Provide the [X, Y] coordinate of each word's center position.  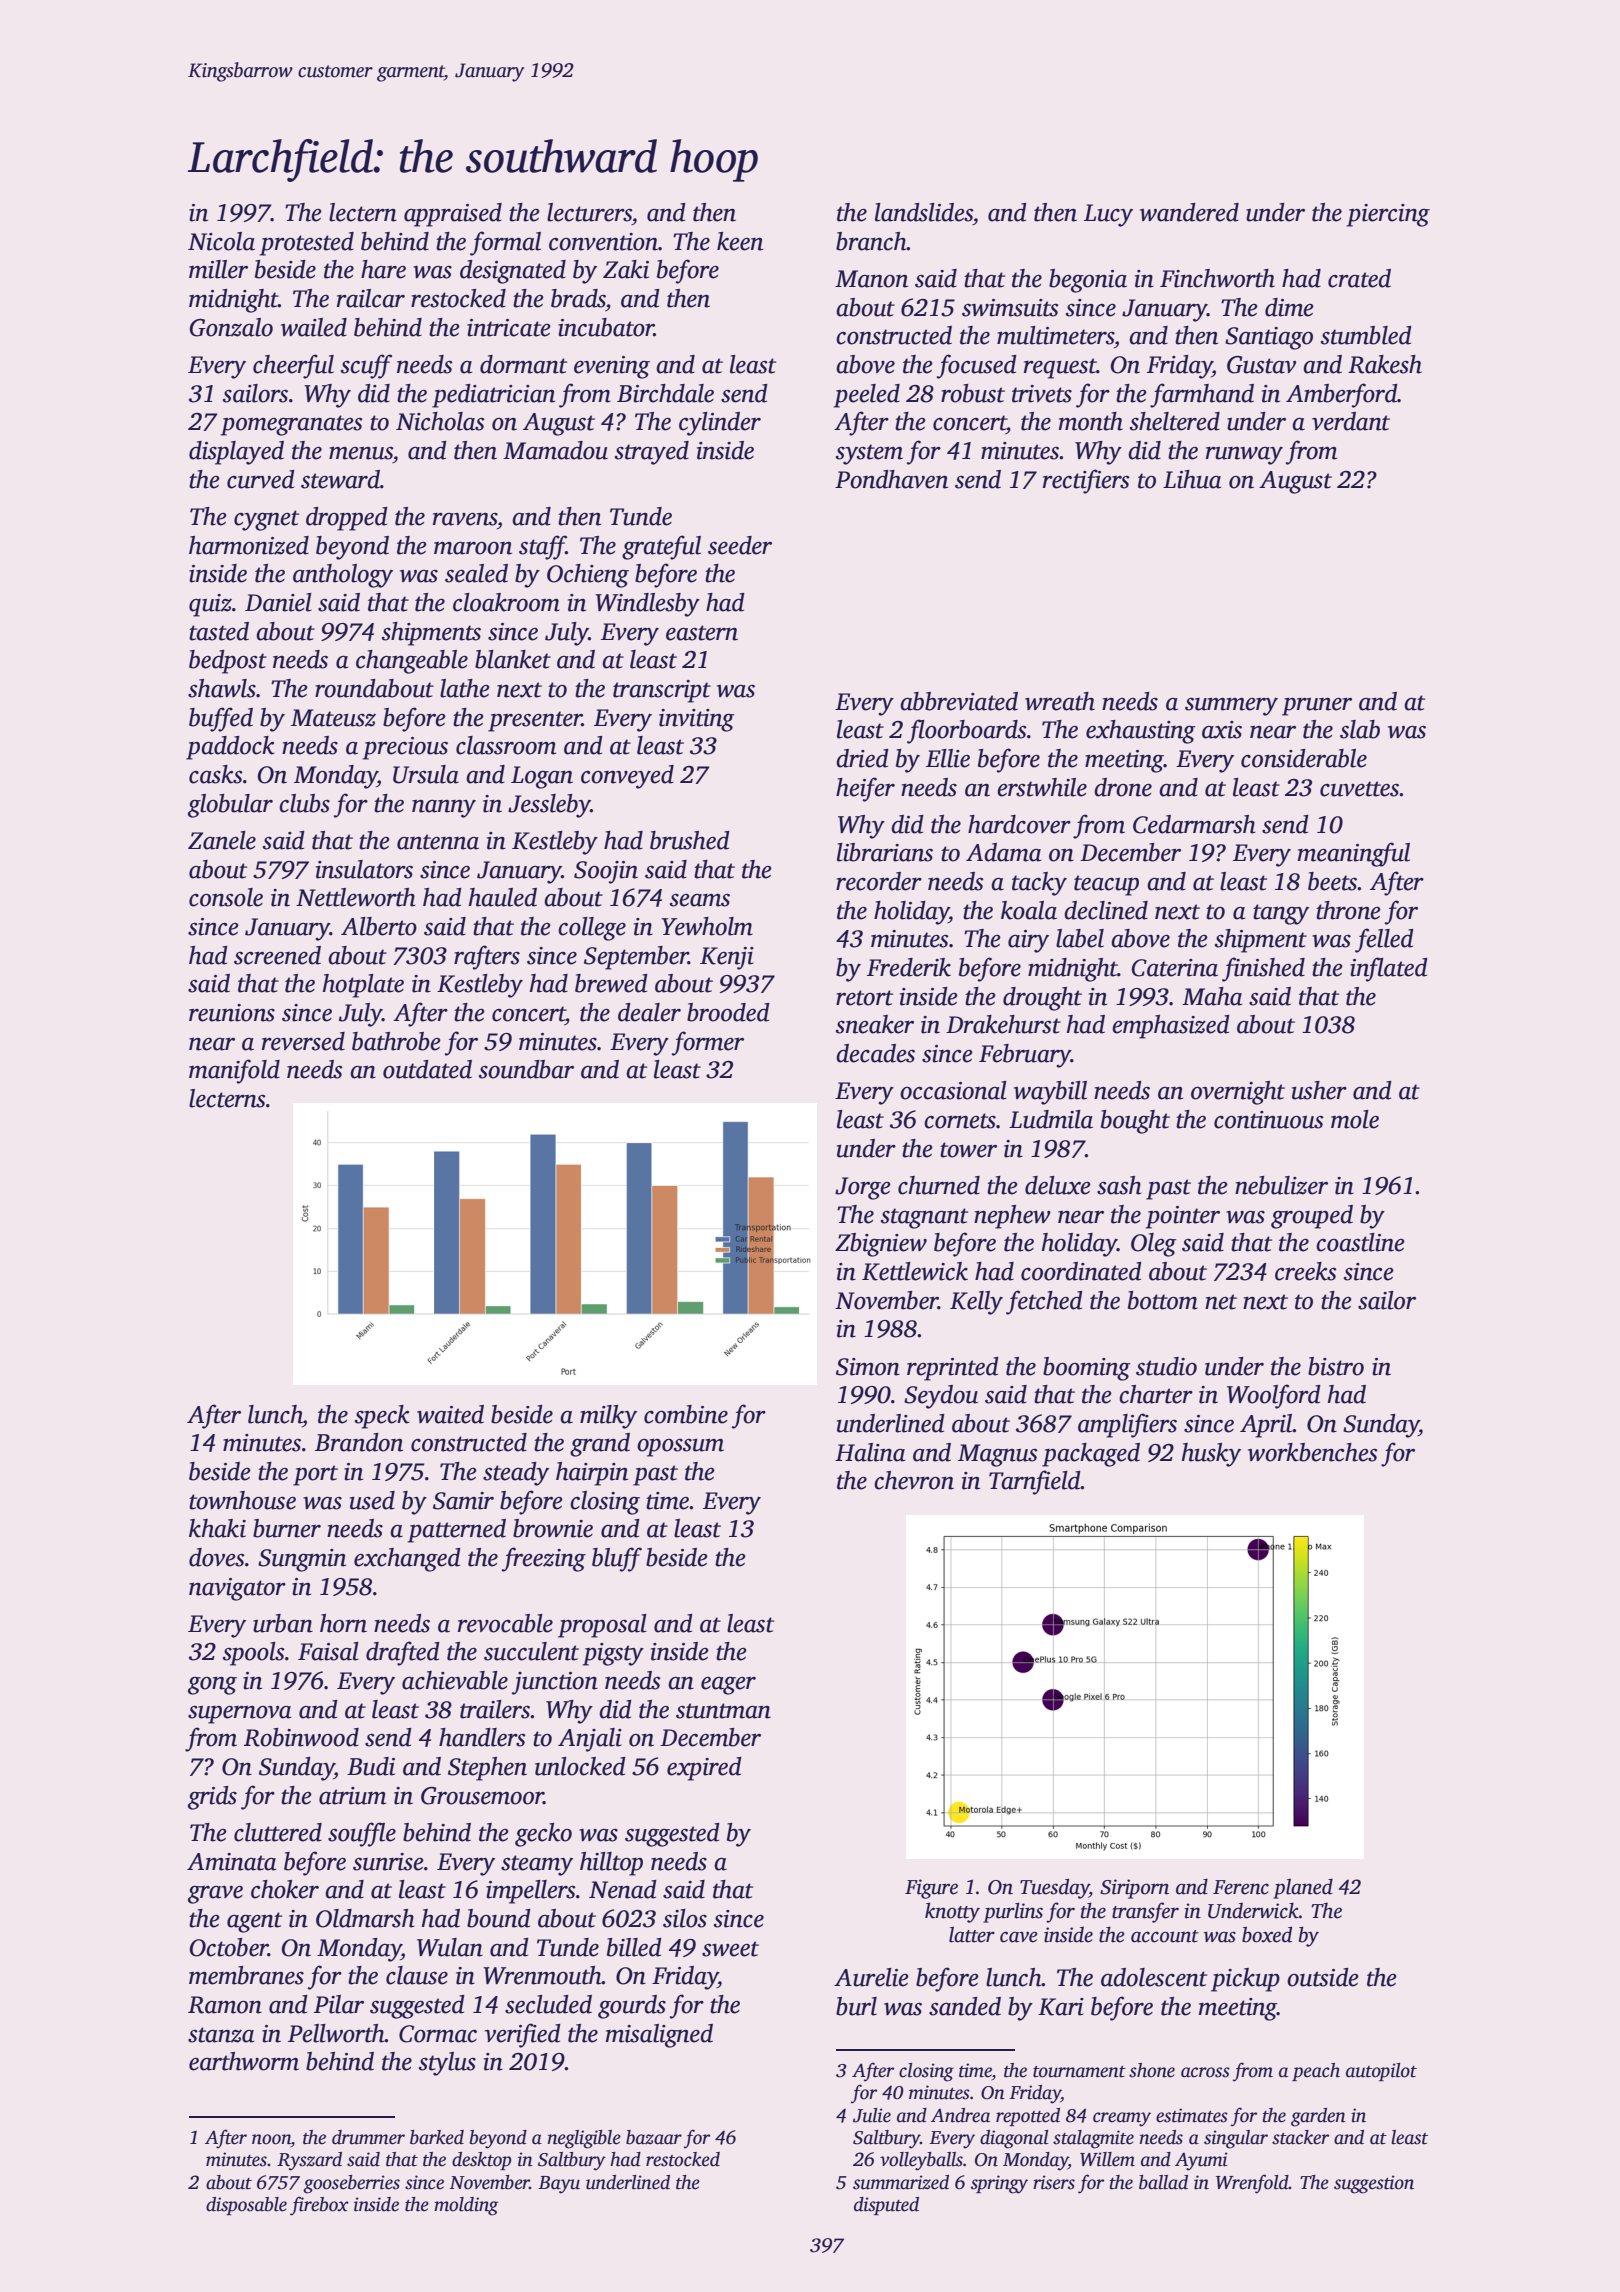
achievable [455, 1680]
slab [1360, 729]
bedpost [228, 662]
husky [1211, 1455]
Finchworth [1217, 278]
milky [608, 1417]
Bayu [559, 2185]
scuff [366, 366]
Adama [1003, 852]
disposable [246, 2206]
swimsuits [1010, 308]
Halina [870, 1452]
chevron [914, 1480]
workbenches [1313, 1452]
